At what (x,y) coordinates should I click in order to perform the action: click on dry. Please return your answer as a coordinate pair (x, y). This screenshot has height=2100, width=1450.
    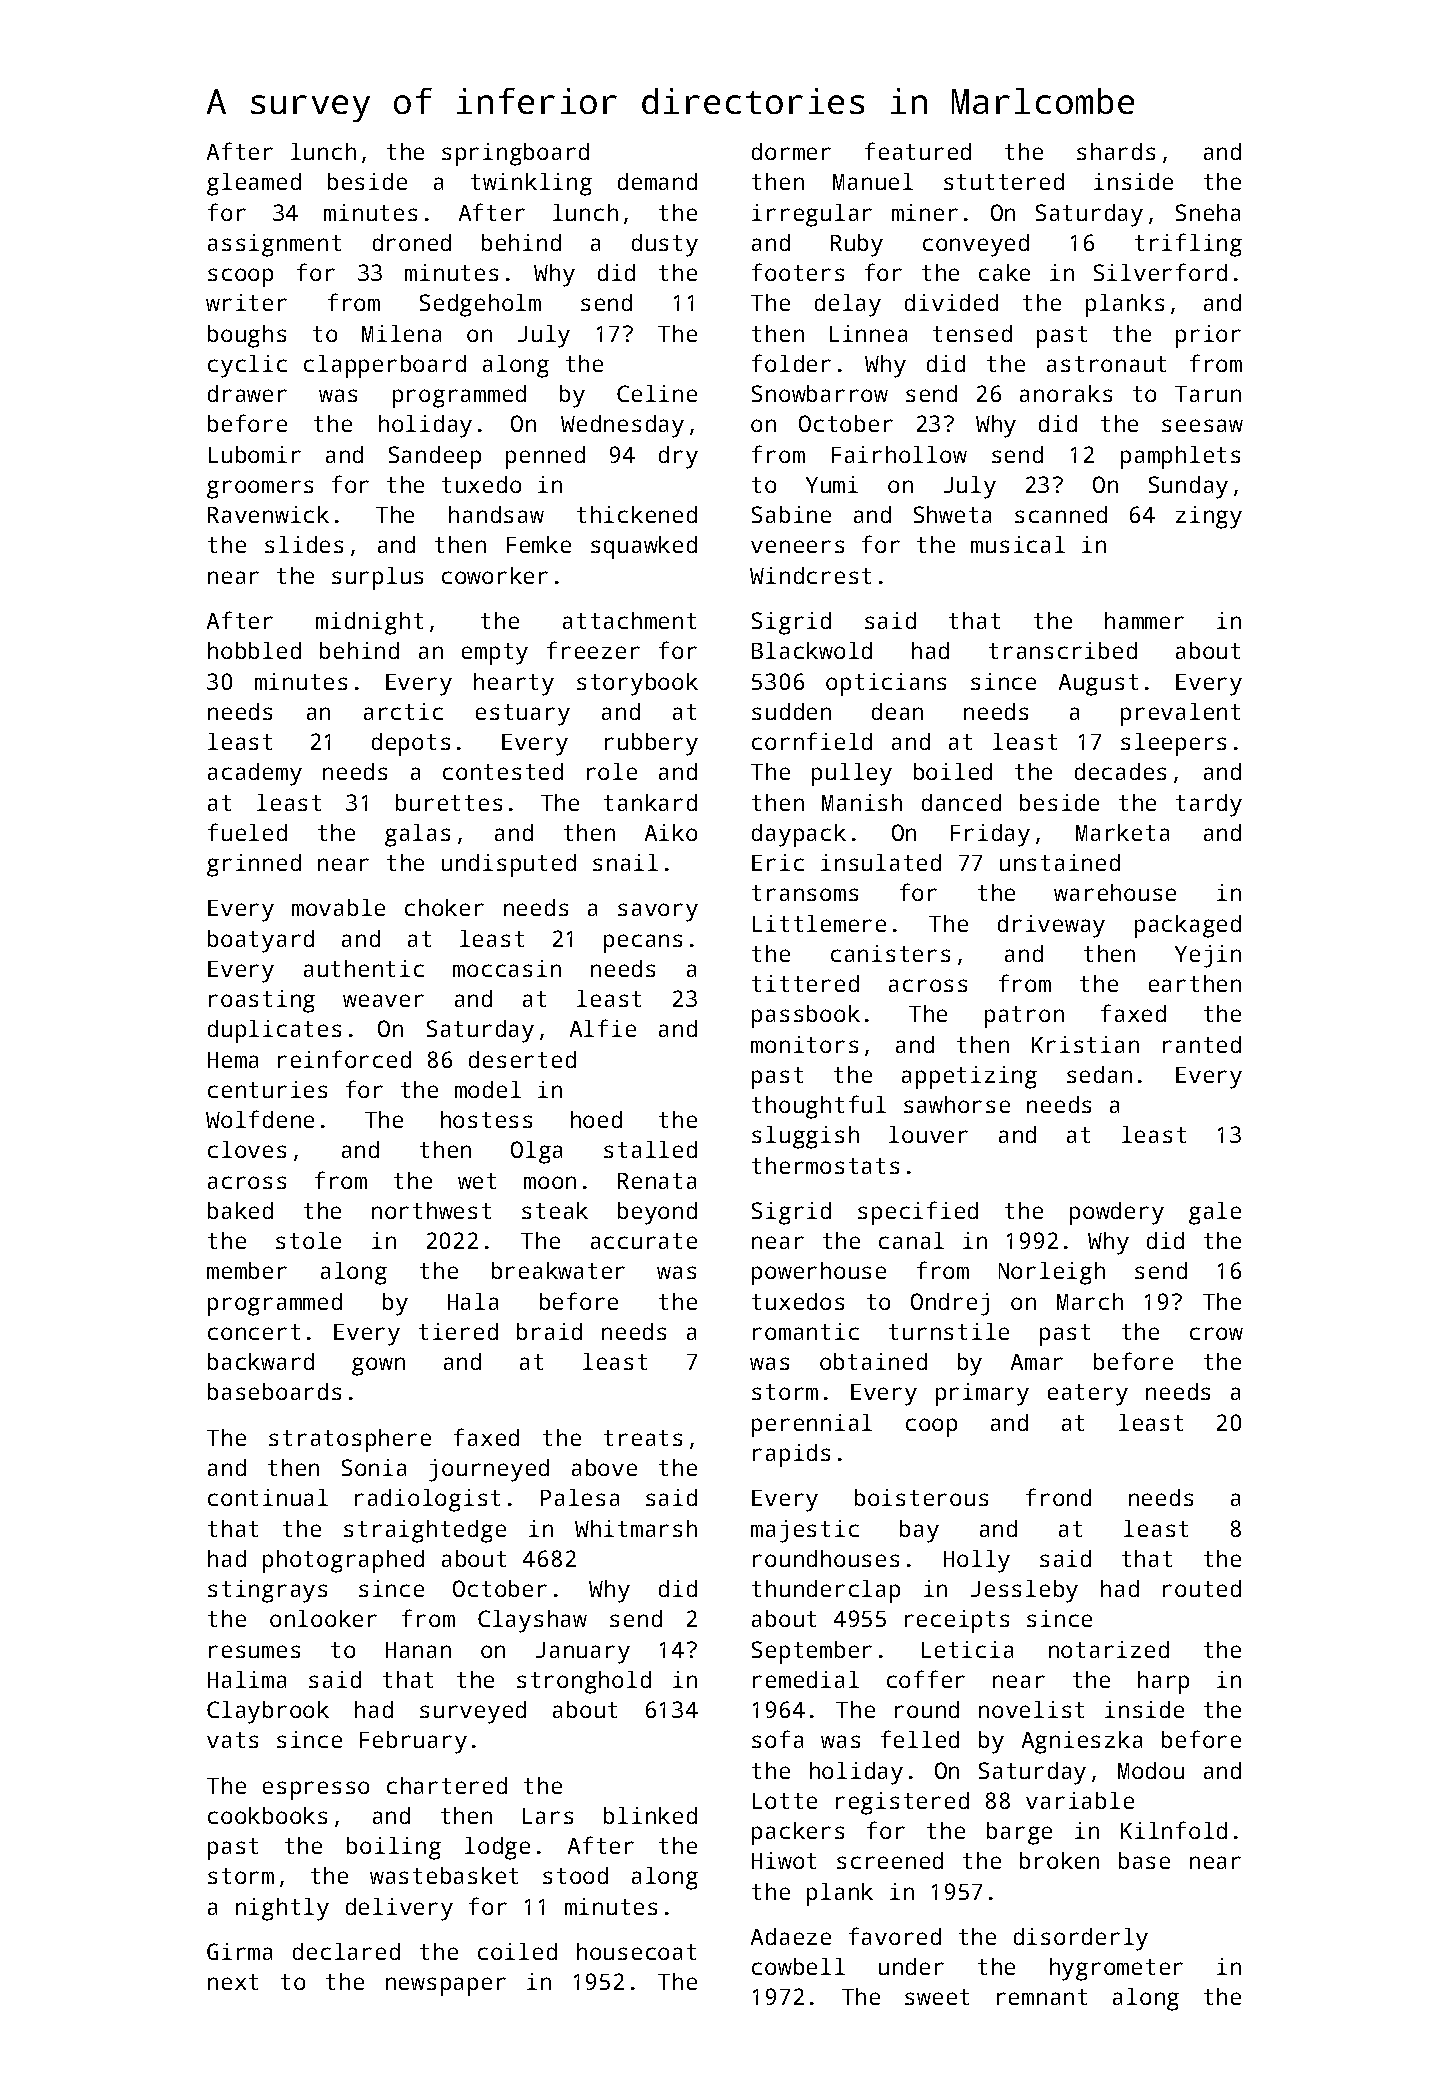
    Looking at the image, I should click on (678, 457).
